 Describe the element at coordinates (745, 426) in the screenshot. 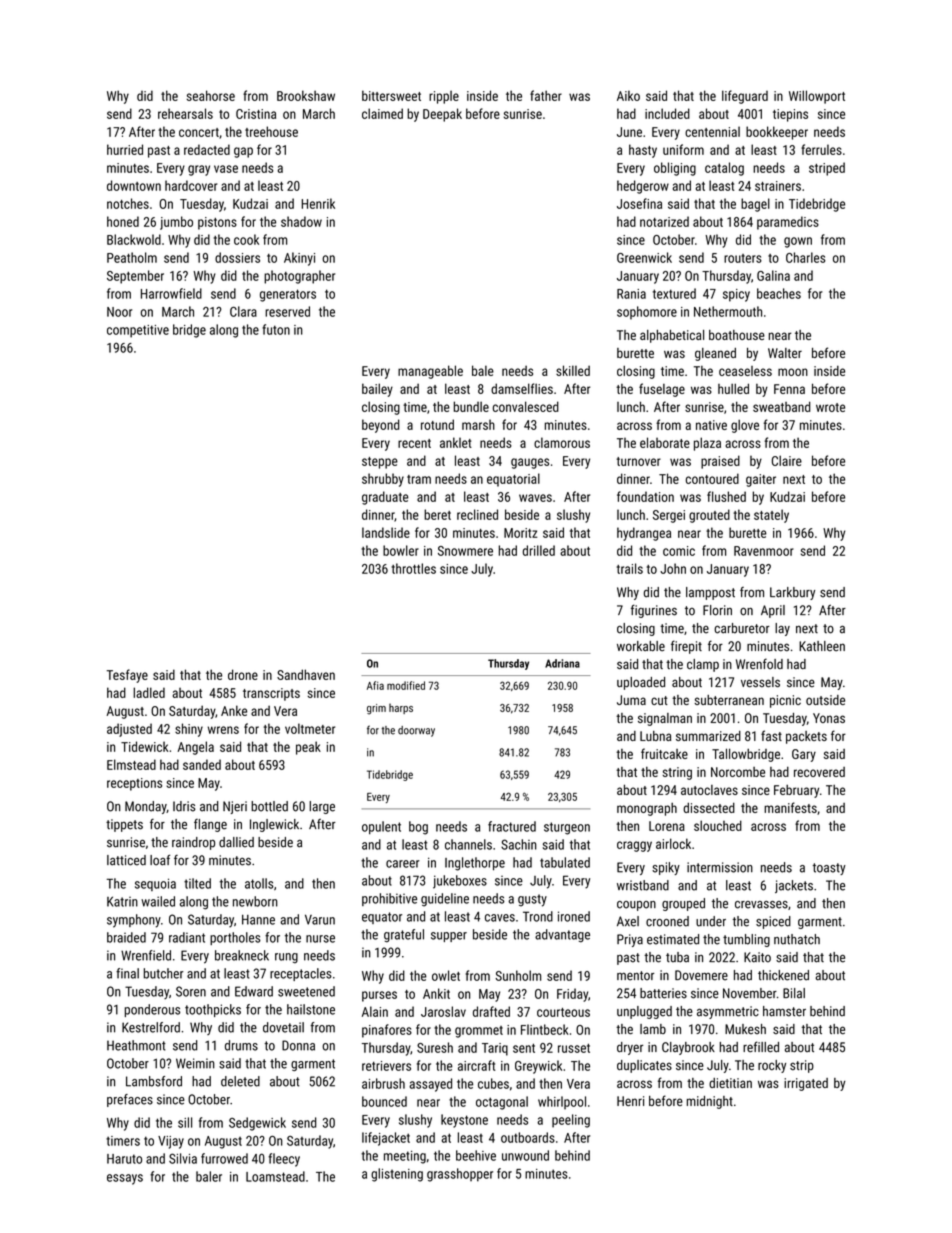

I see `glove` at that location.
